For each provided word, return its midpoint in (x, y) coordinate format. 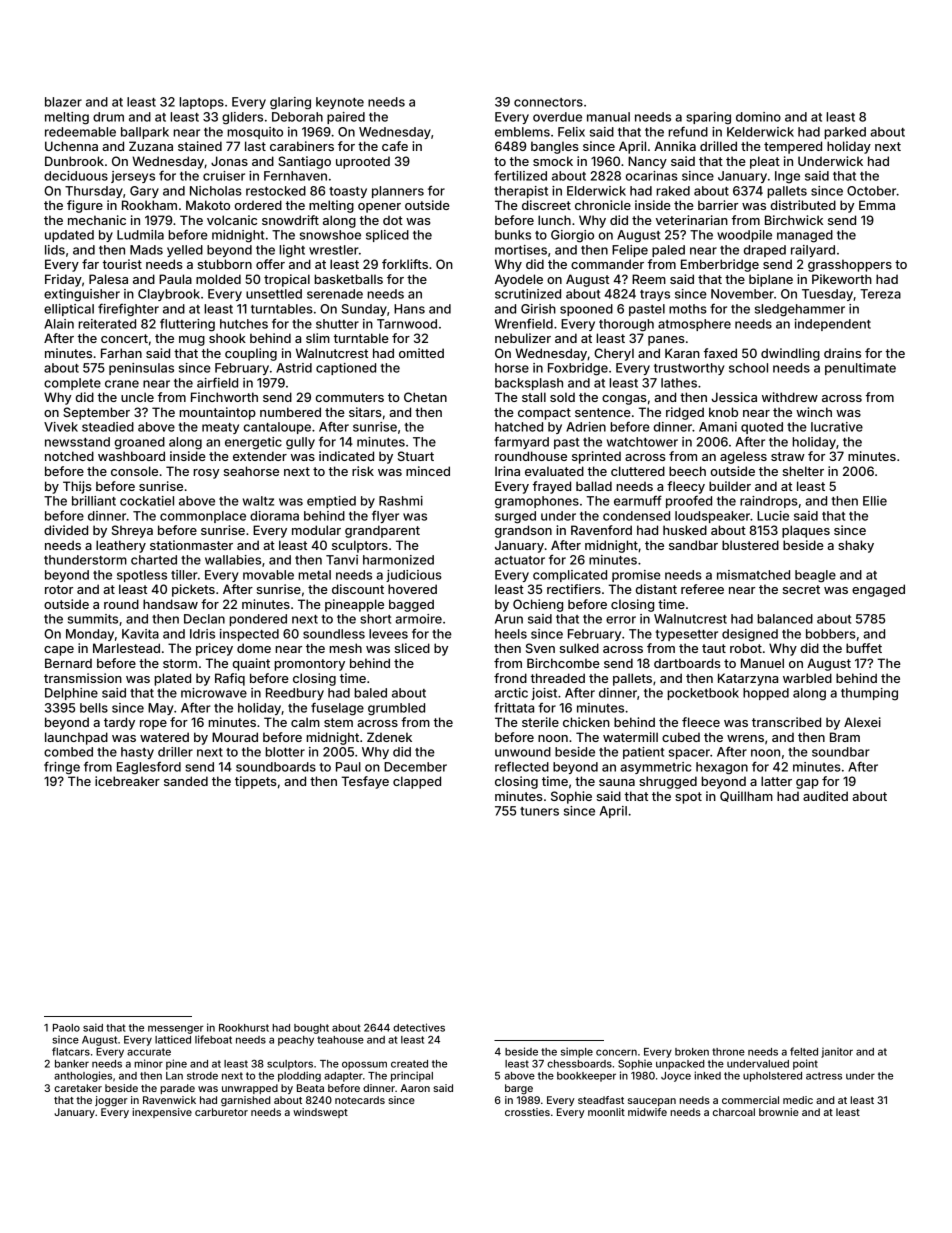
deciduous (76, 176)
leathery (121, 546)
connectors (548, 102)
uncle (137, 397)
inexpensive (162, 1113)
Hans (409, 309)
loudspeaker (712, 517)
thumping (869, 694)
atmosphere (694, 325)
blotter (285, 752)
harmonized (398, 560)
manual (608, 117)
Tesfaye (365, 782)
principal (412, 1076)
